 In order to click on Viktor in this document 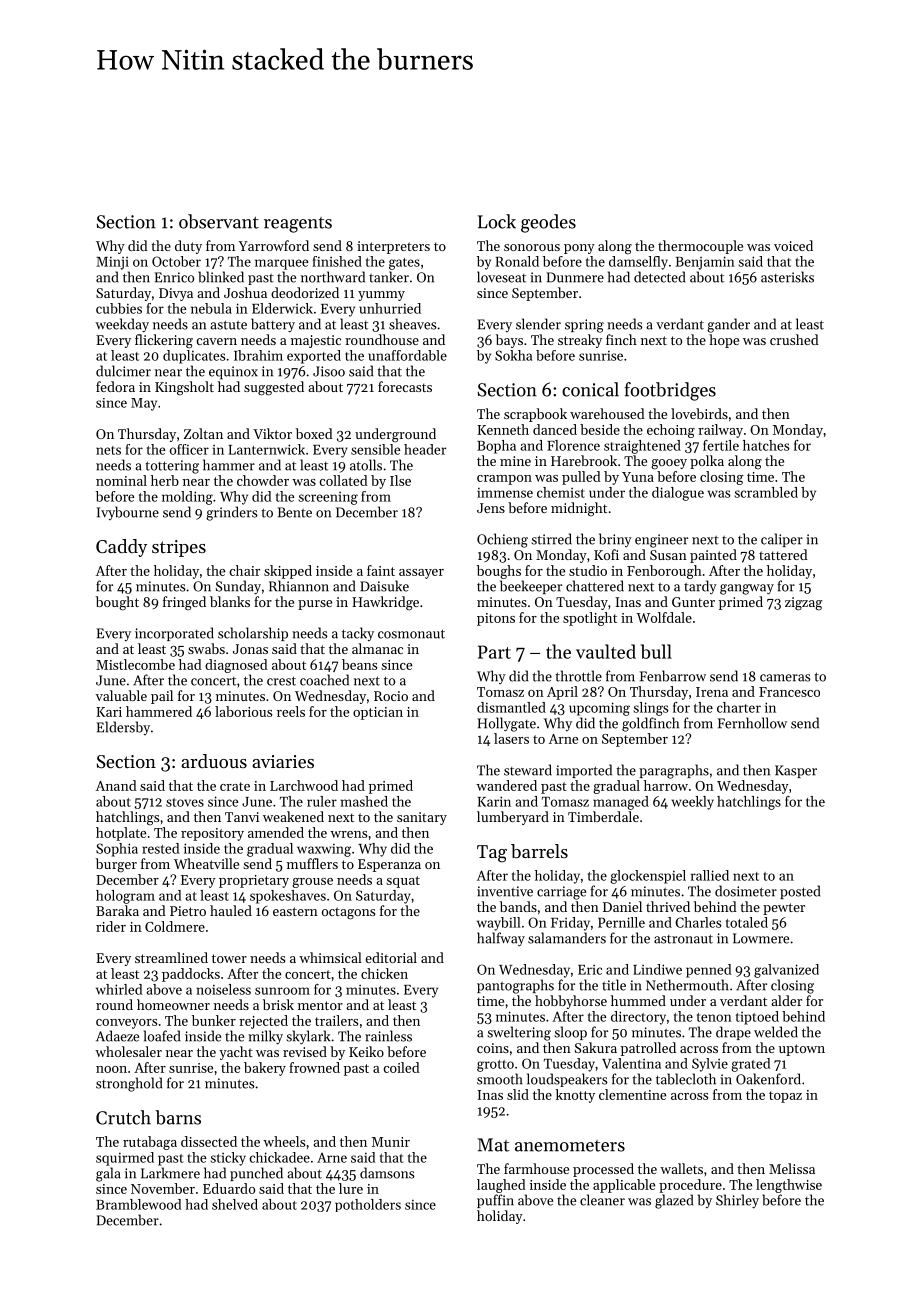, I will do `click(272, 433)`.
